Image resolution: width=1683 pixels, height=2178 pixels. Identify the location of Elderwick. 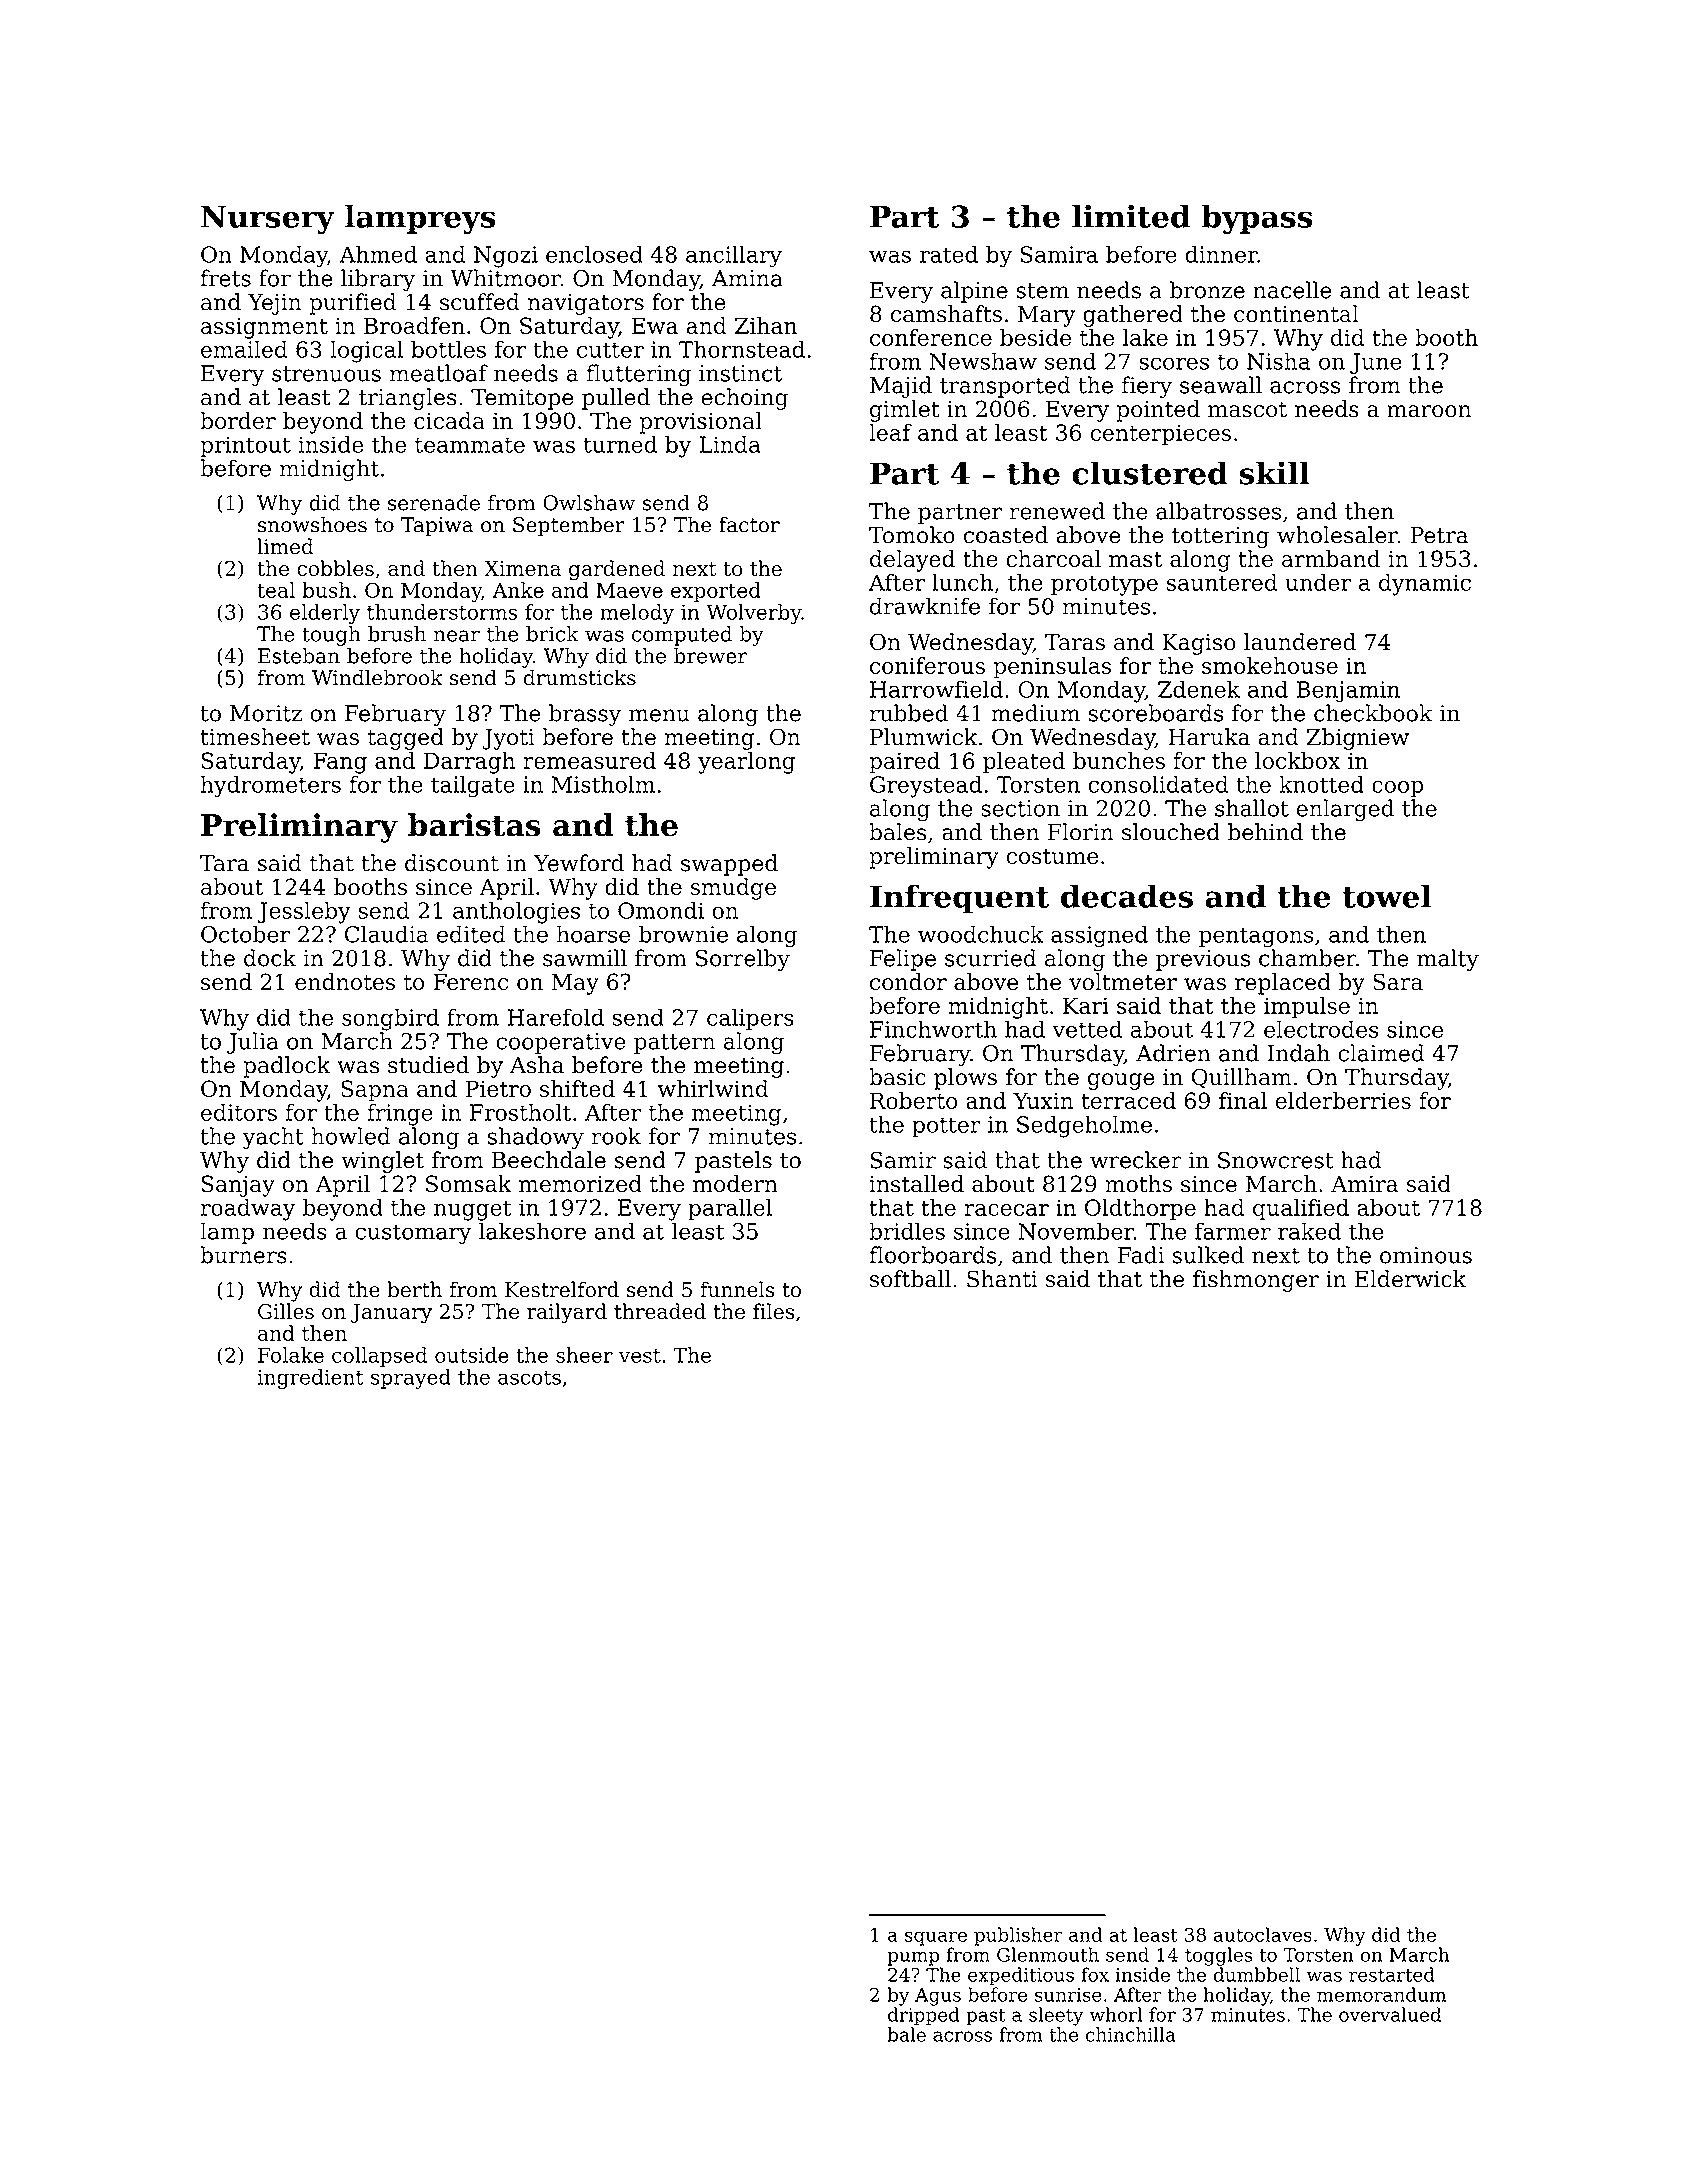
(1410, 1279).
